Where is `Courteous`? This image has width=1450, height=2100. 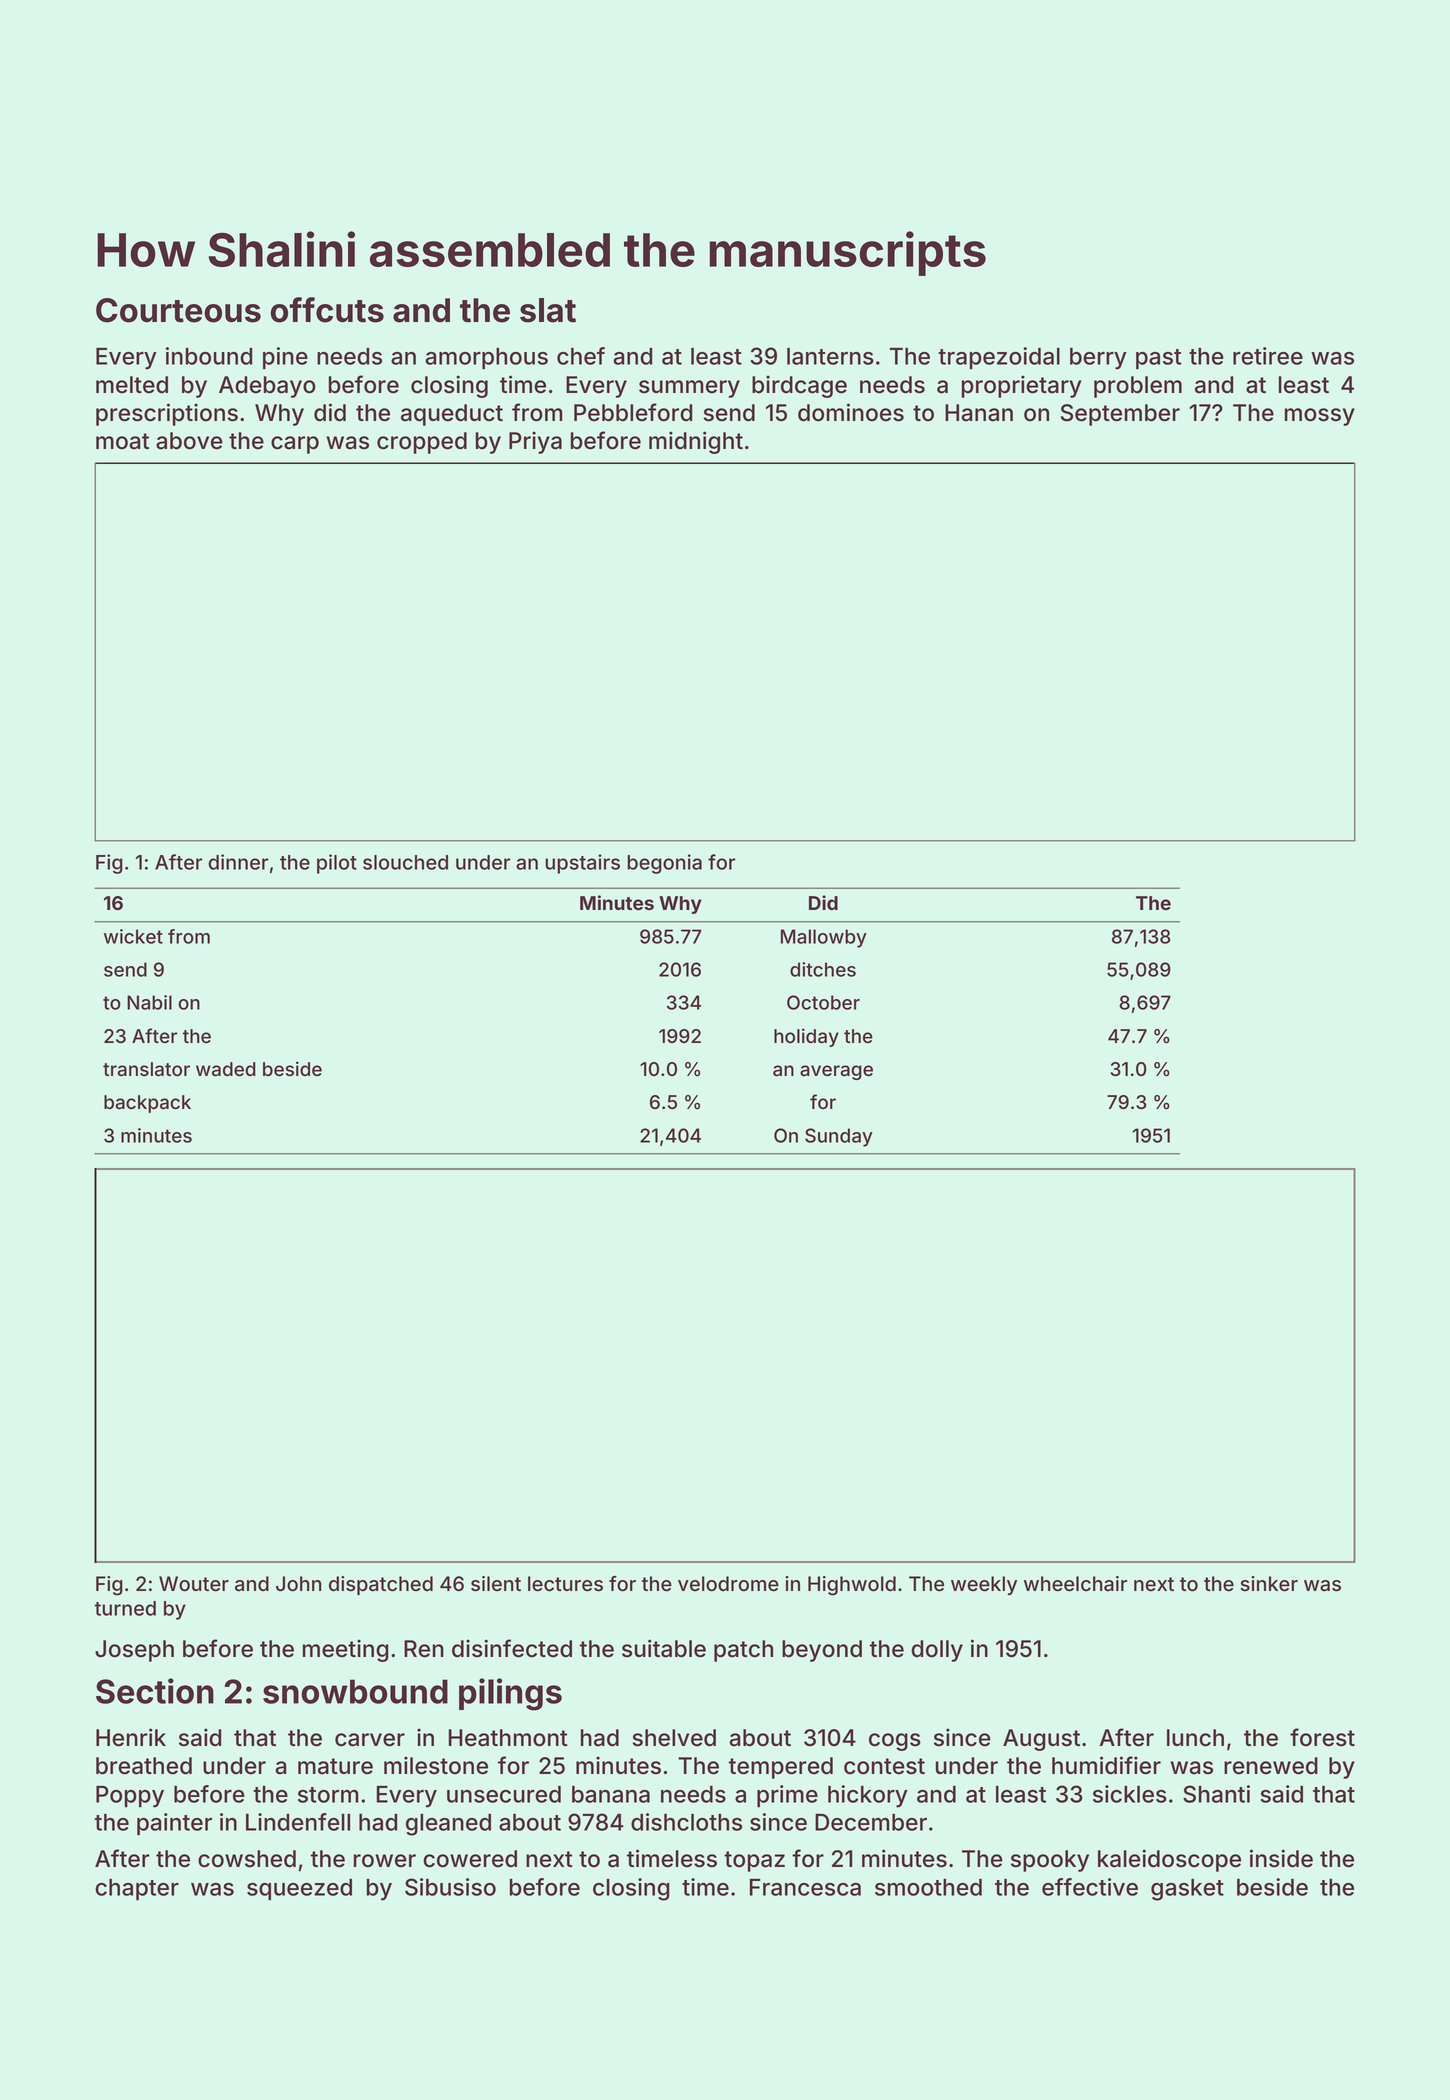
Courteous is located at coordinates (178, 310).
